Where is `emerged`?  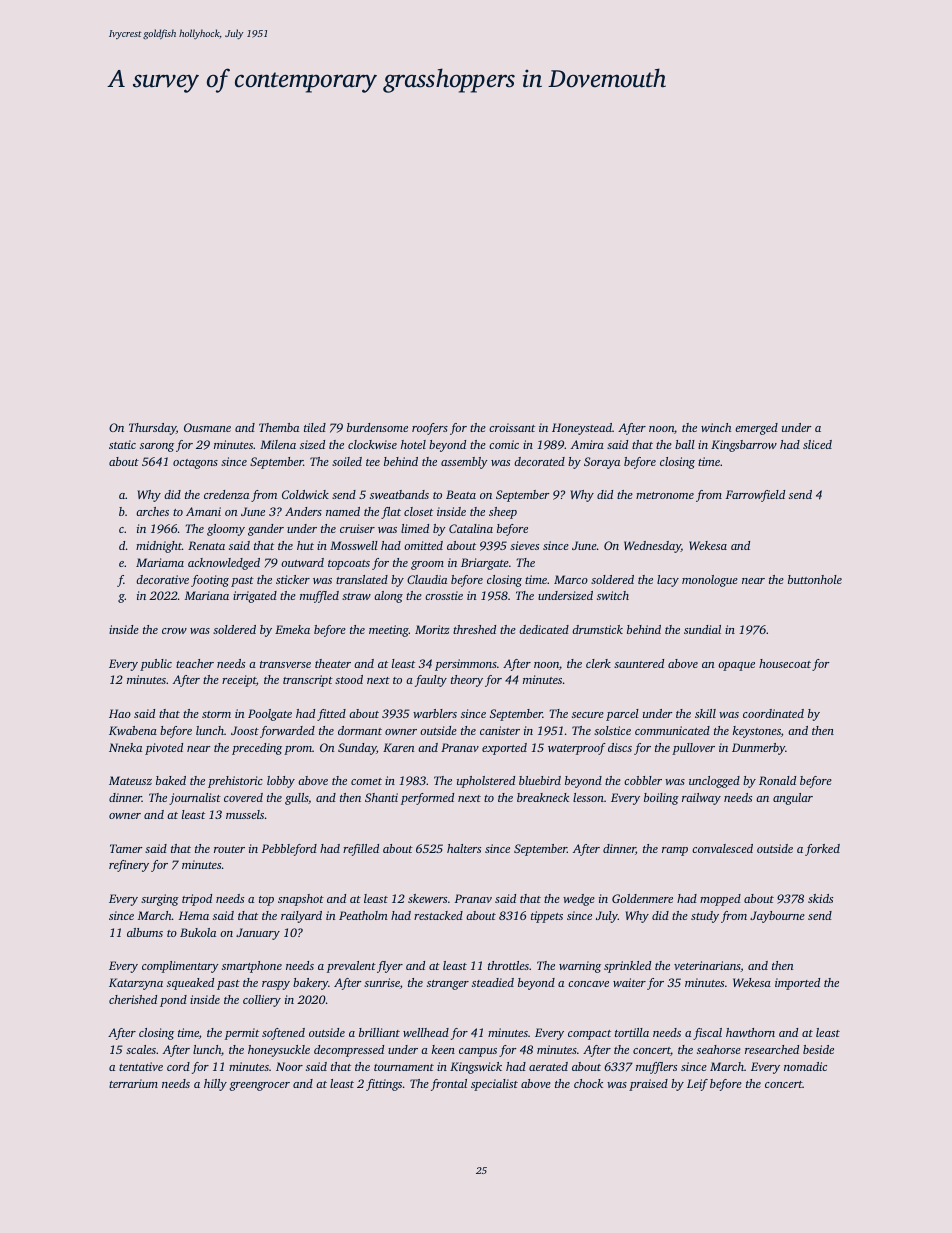 emerged is located at coordinates (756, 429).
